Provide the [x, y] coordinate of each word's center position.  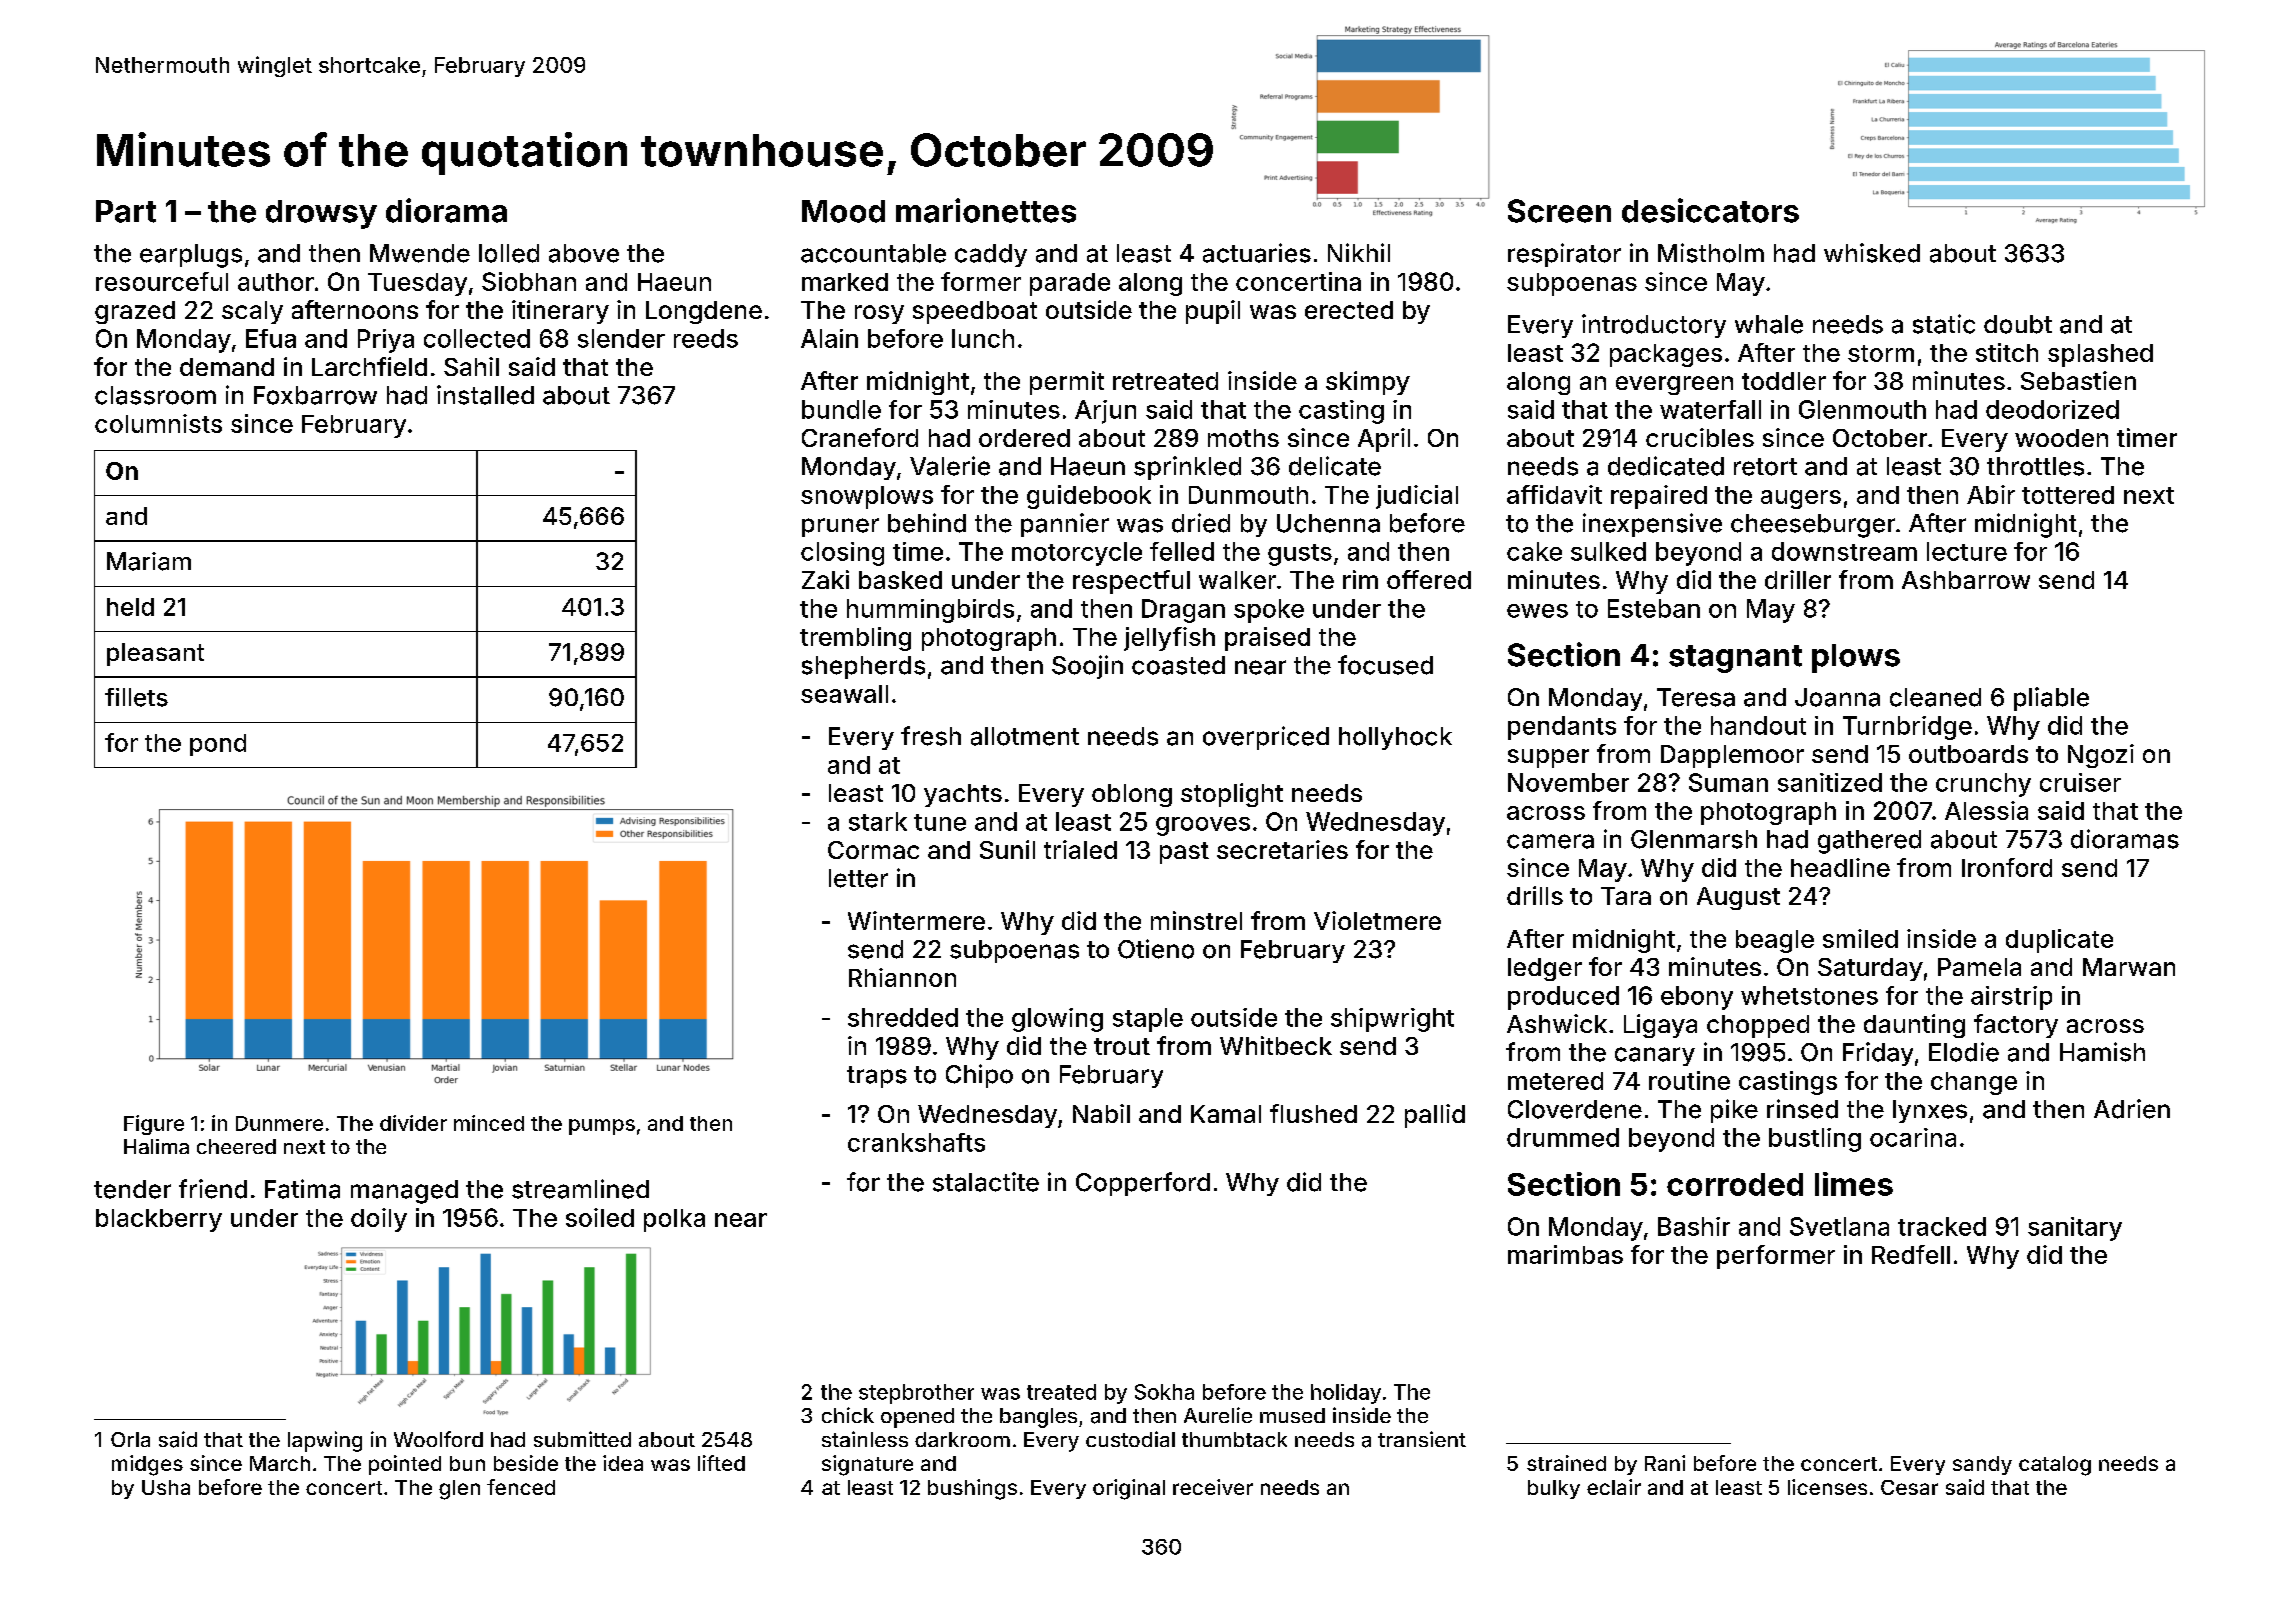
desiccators [1710, 210]
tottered [2068, 495]
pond [218, 745]
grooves [1203, 826]
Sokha [1164, 1392]
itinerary [560, 312]
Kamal [1226, 1114]
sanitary [2075, 1229]
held [130, 607]
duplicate [2059, 941]
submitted [582, 1439]
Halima [156, 1146]
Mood [843, 211]
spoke [1269, 611]
